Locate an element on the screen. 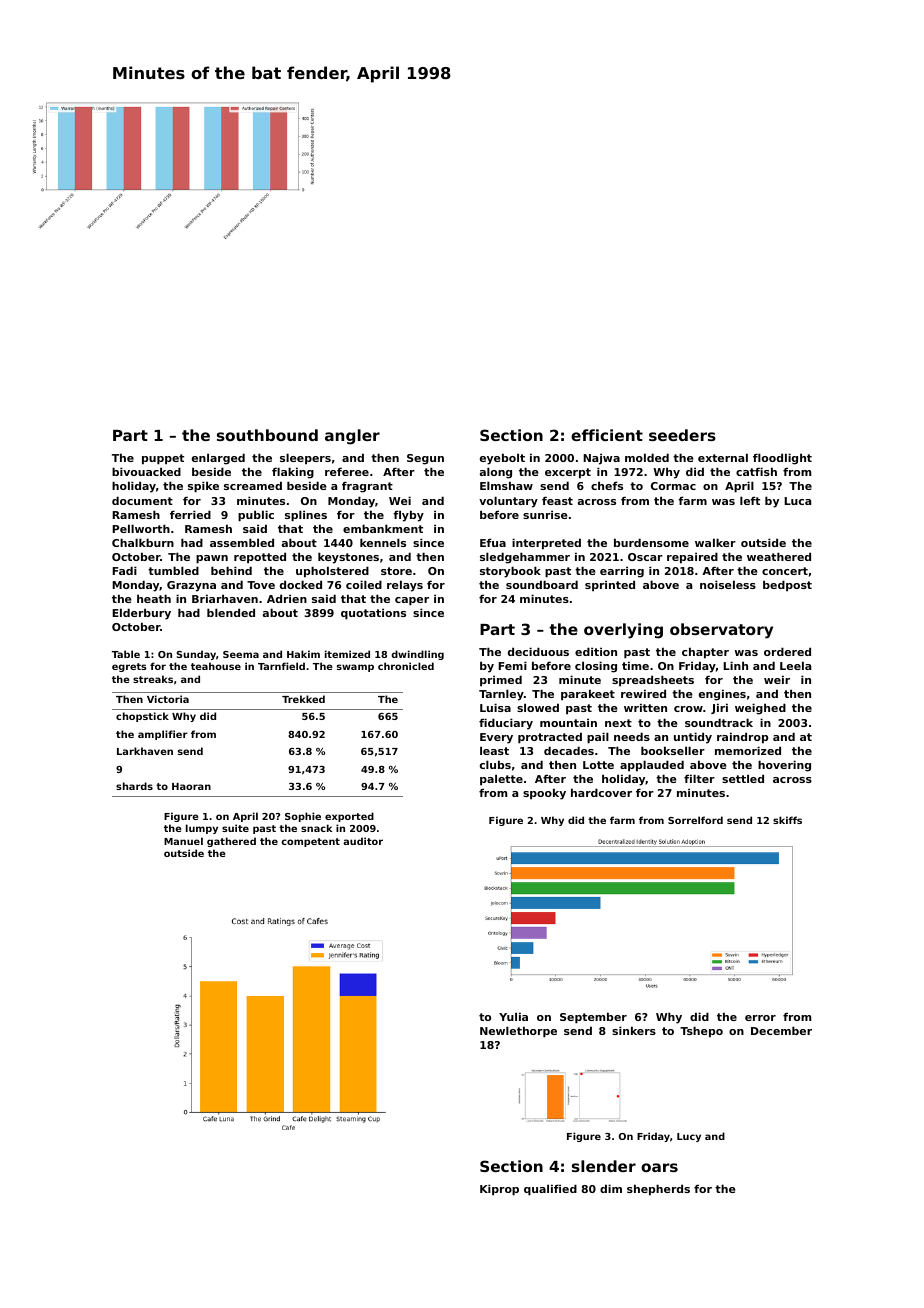  Kiprop is located at coordinates (499, 1190).
